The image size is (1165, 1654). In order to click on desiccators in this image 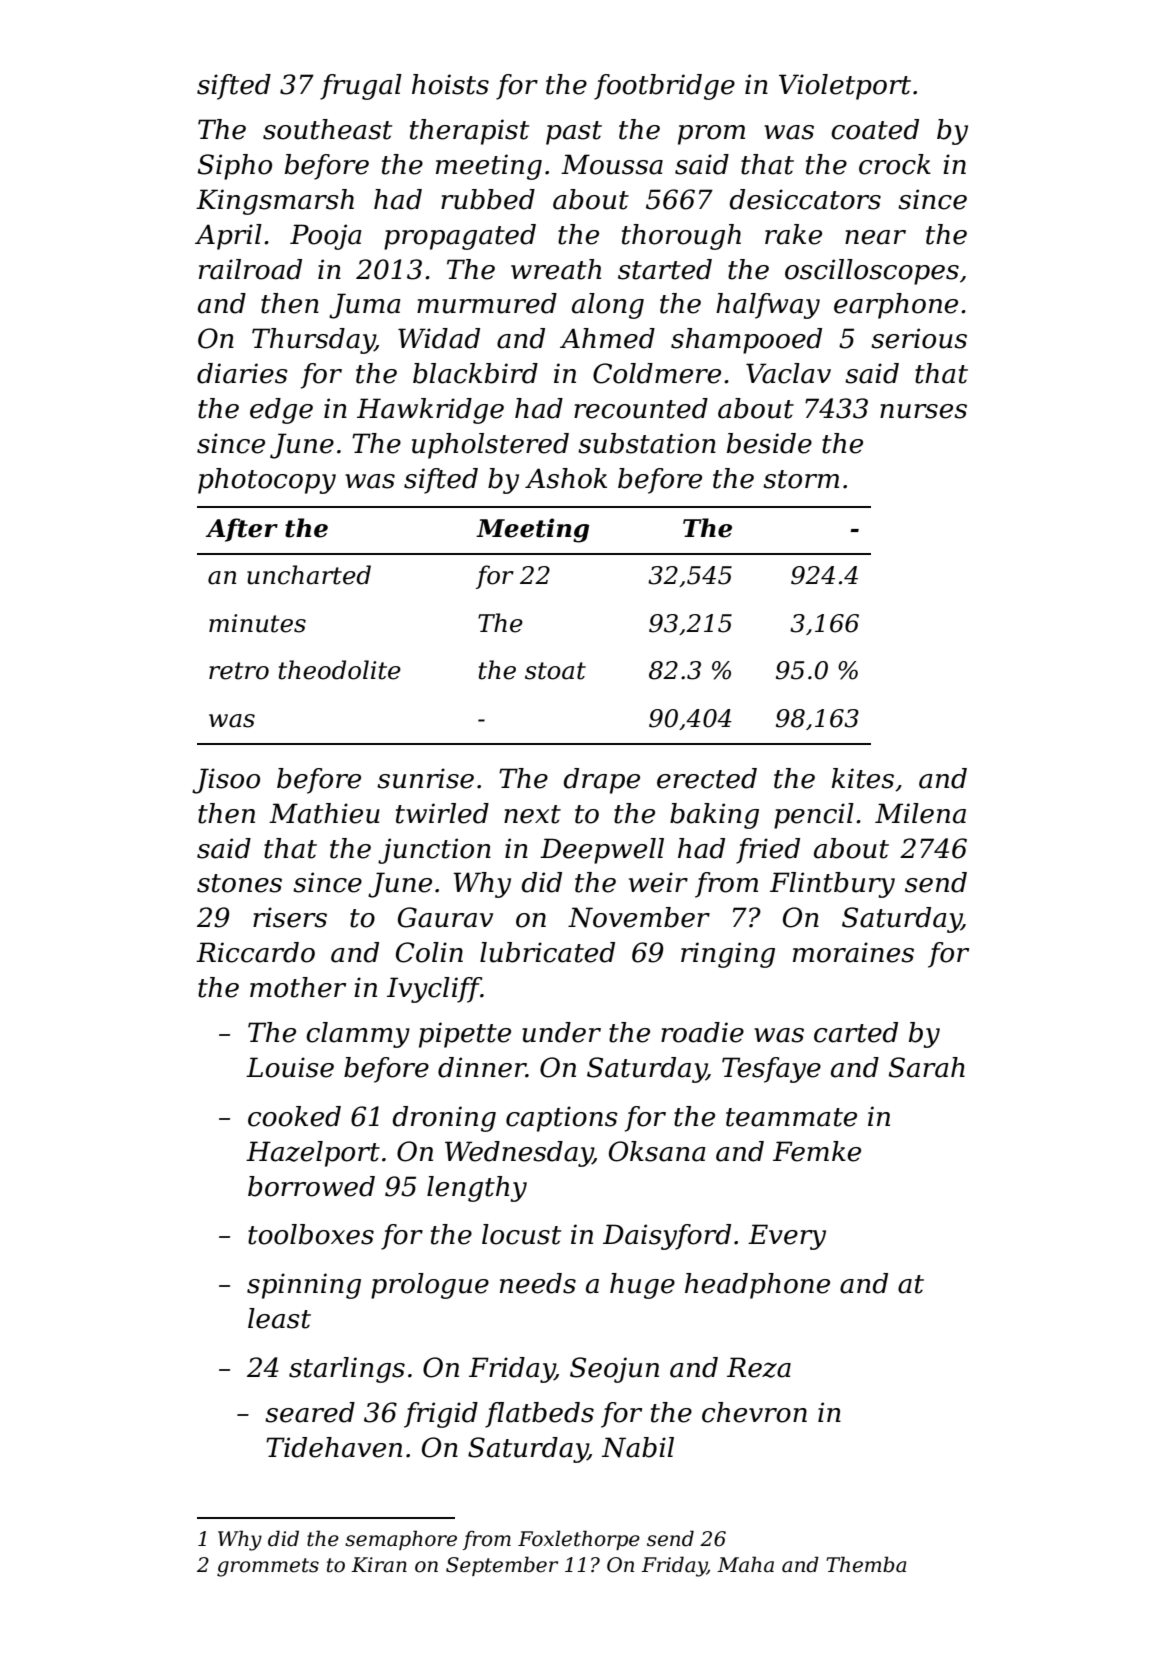, I will do `click(805, 199)`.
